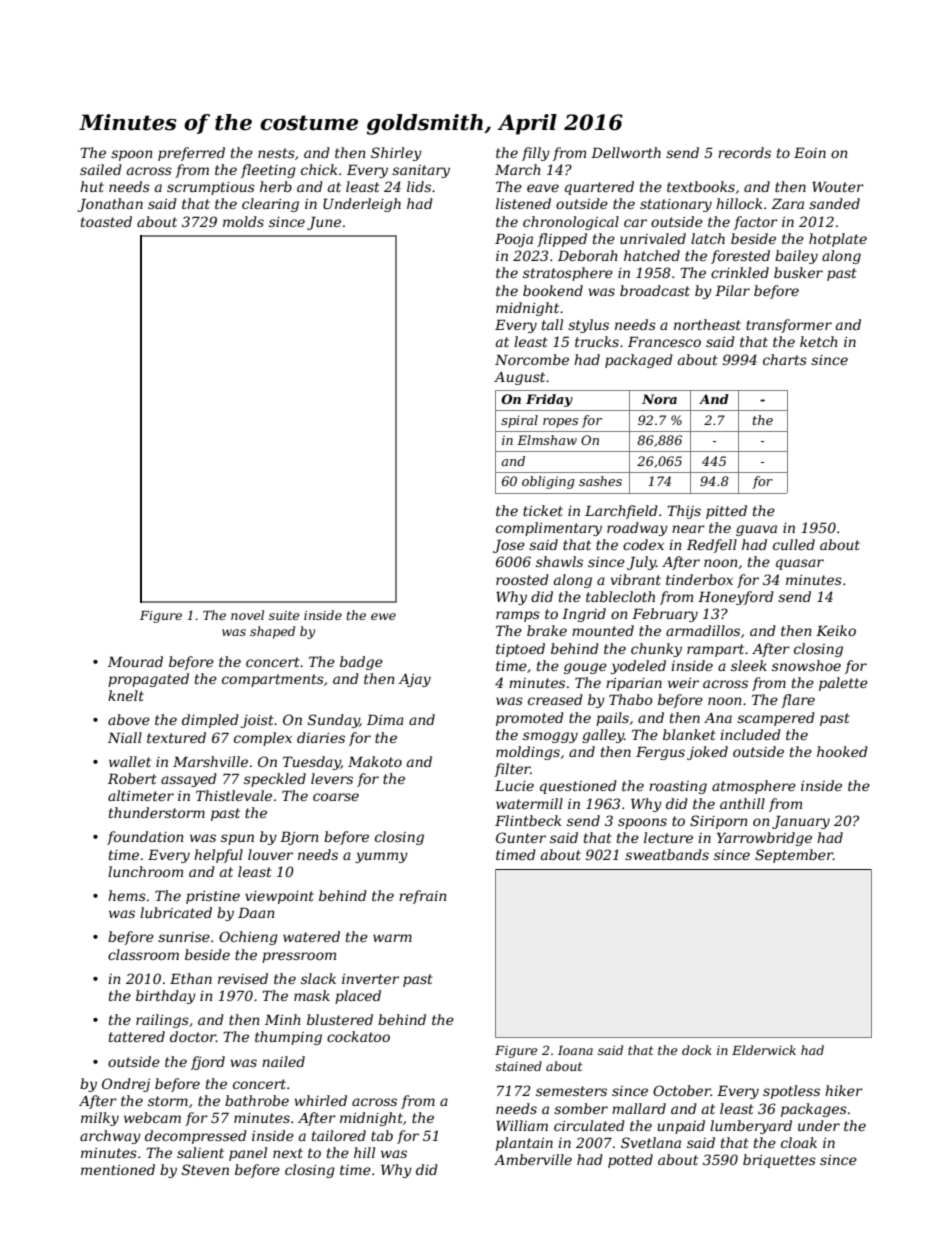 The image size is (952, 1233). I want to click on listened, so click(523, 203).
